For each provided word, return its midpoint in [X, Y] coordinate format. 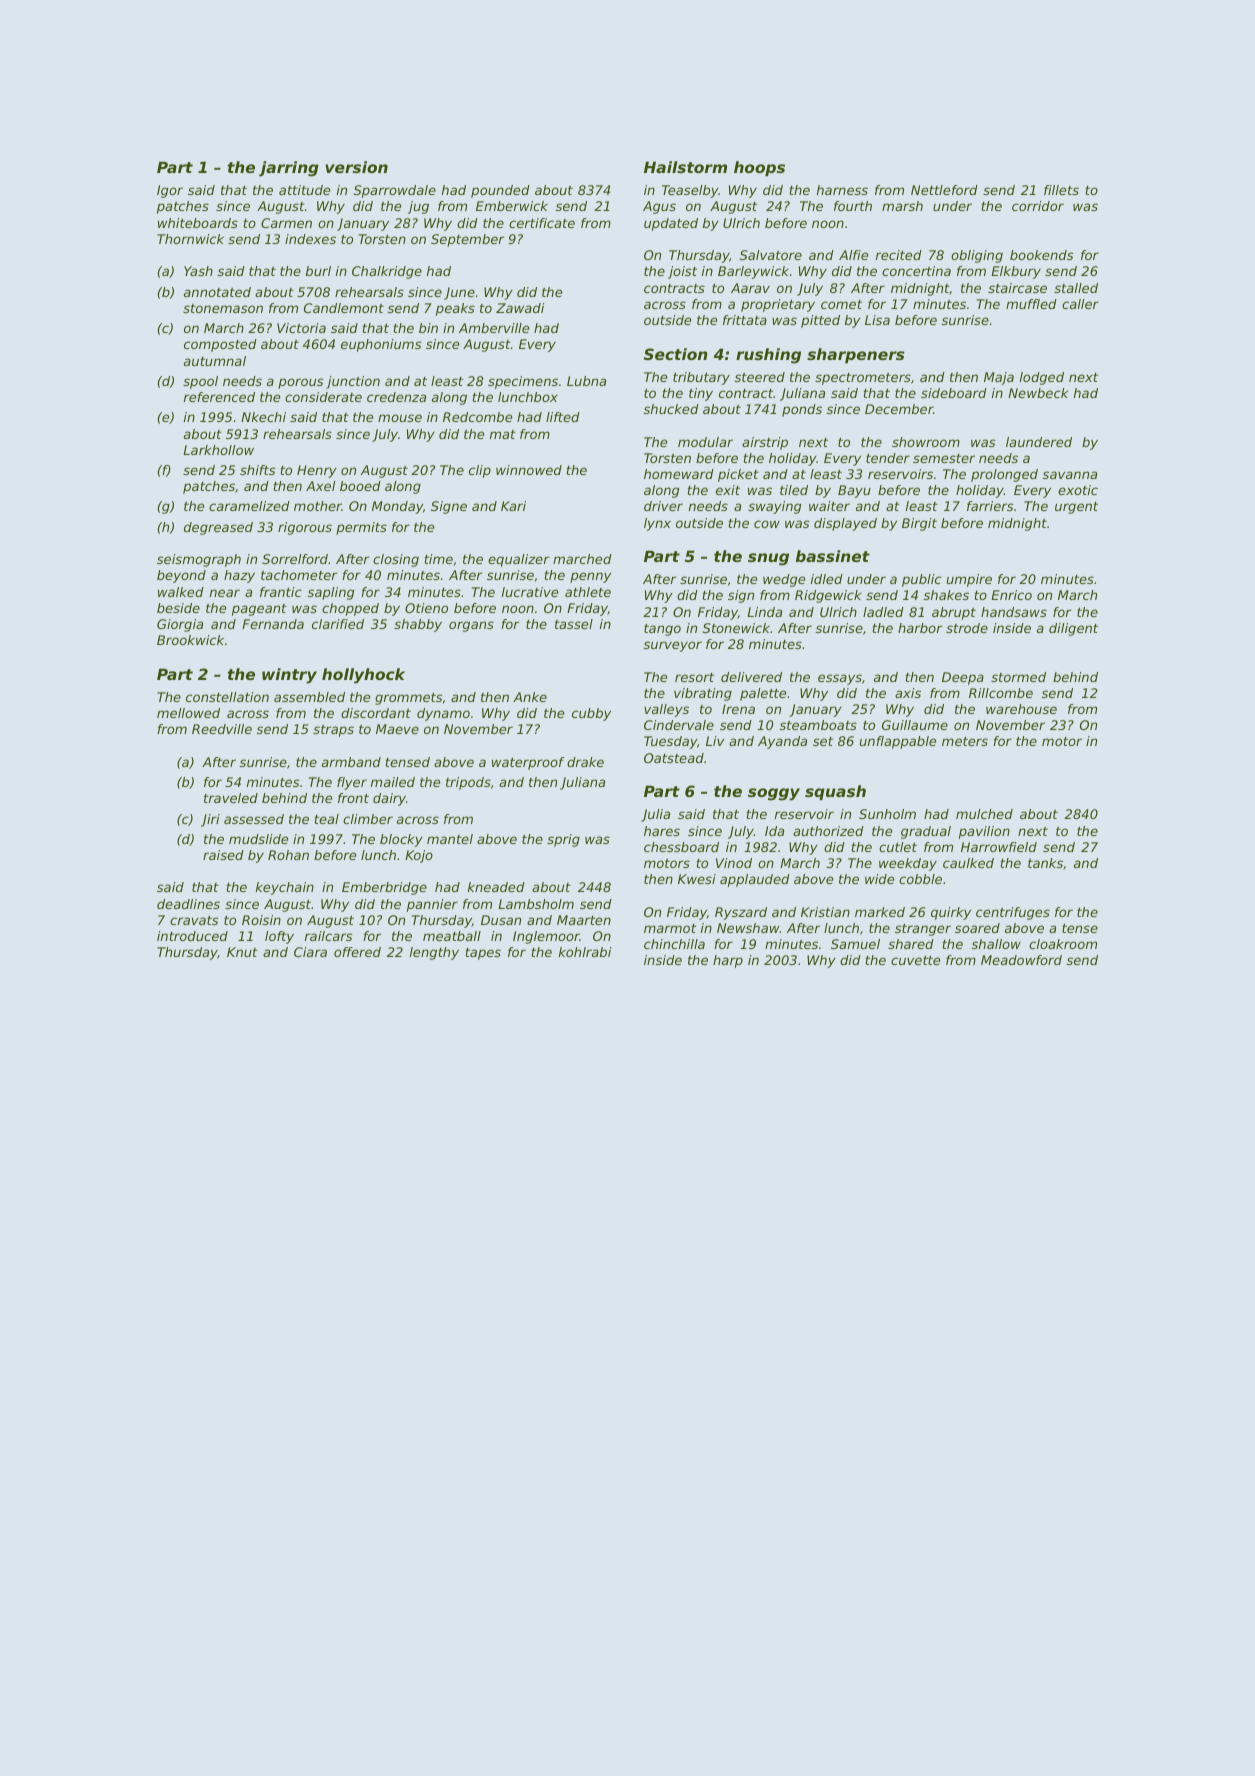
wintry [289, 676]
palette [763, 694]
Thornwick [190, 239]
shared [911, 944]
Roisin [261, 920]
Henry [317, 471]
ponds [802, 410]
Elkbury [1016, 272]
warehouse [1021, 709]
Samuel [855, 944]
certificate [542, 223]
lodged [1042, 378]
